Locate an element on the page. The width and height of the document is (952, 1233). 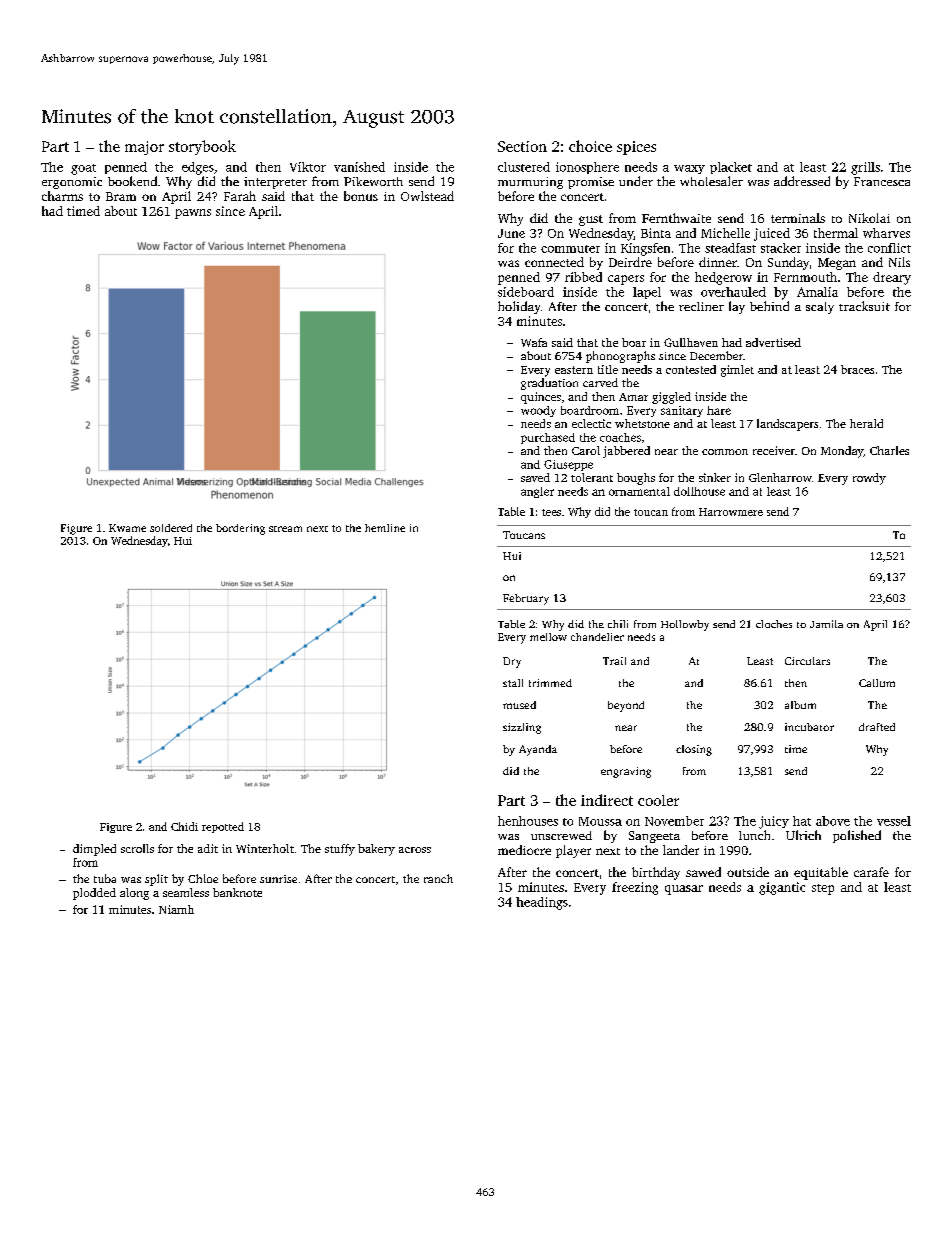
Dry is located at coordinates (512, 662).
